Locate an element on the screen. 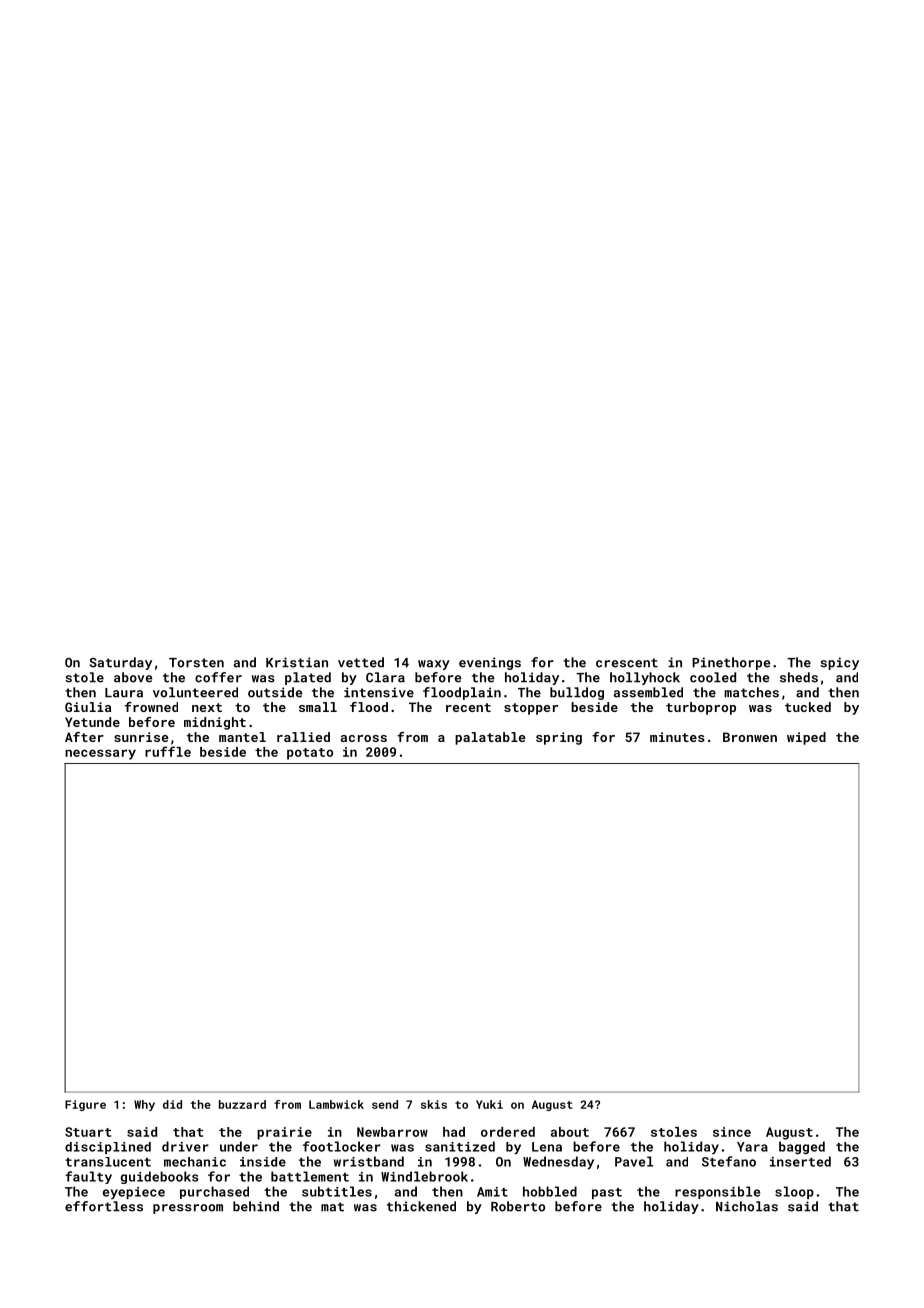 The width and height of the screenshot is (924, 1308). behind is located at coordinates (256, 1206).
